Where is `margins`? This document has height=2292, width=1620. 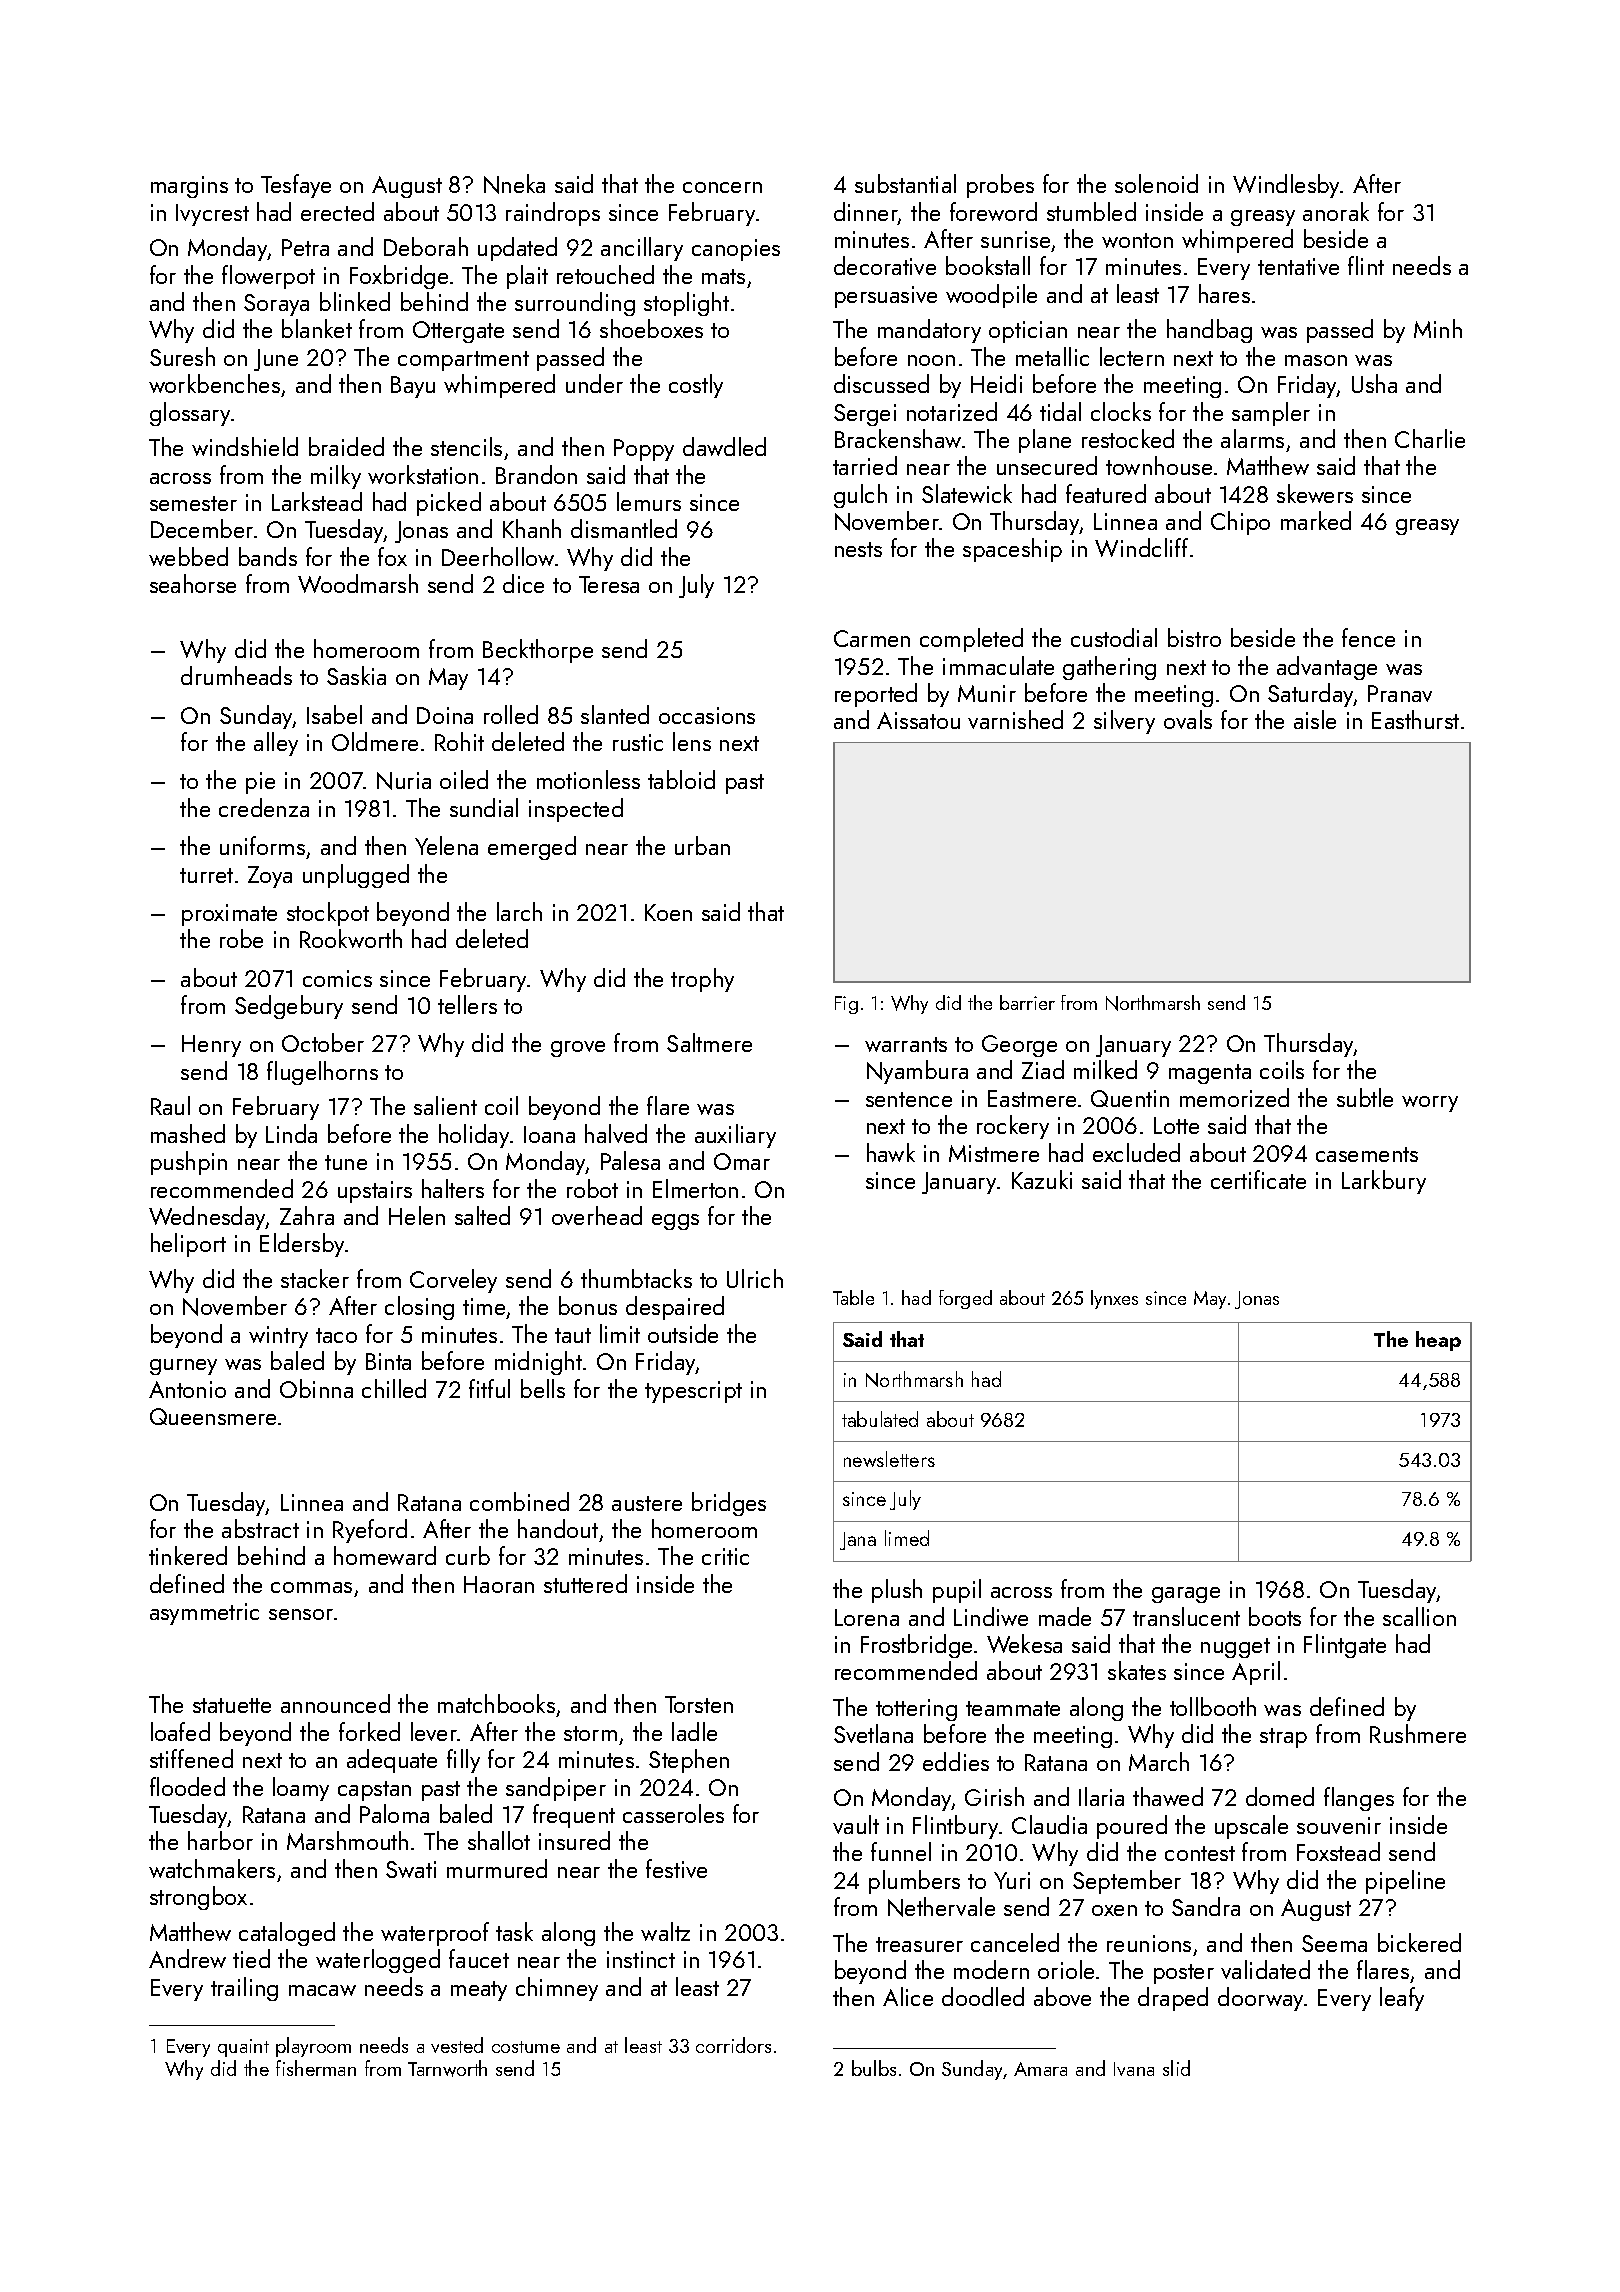 margins is located at coordinates (189, 187).
